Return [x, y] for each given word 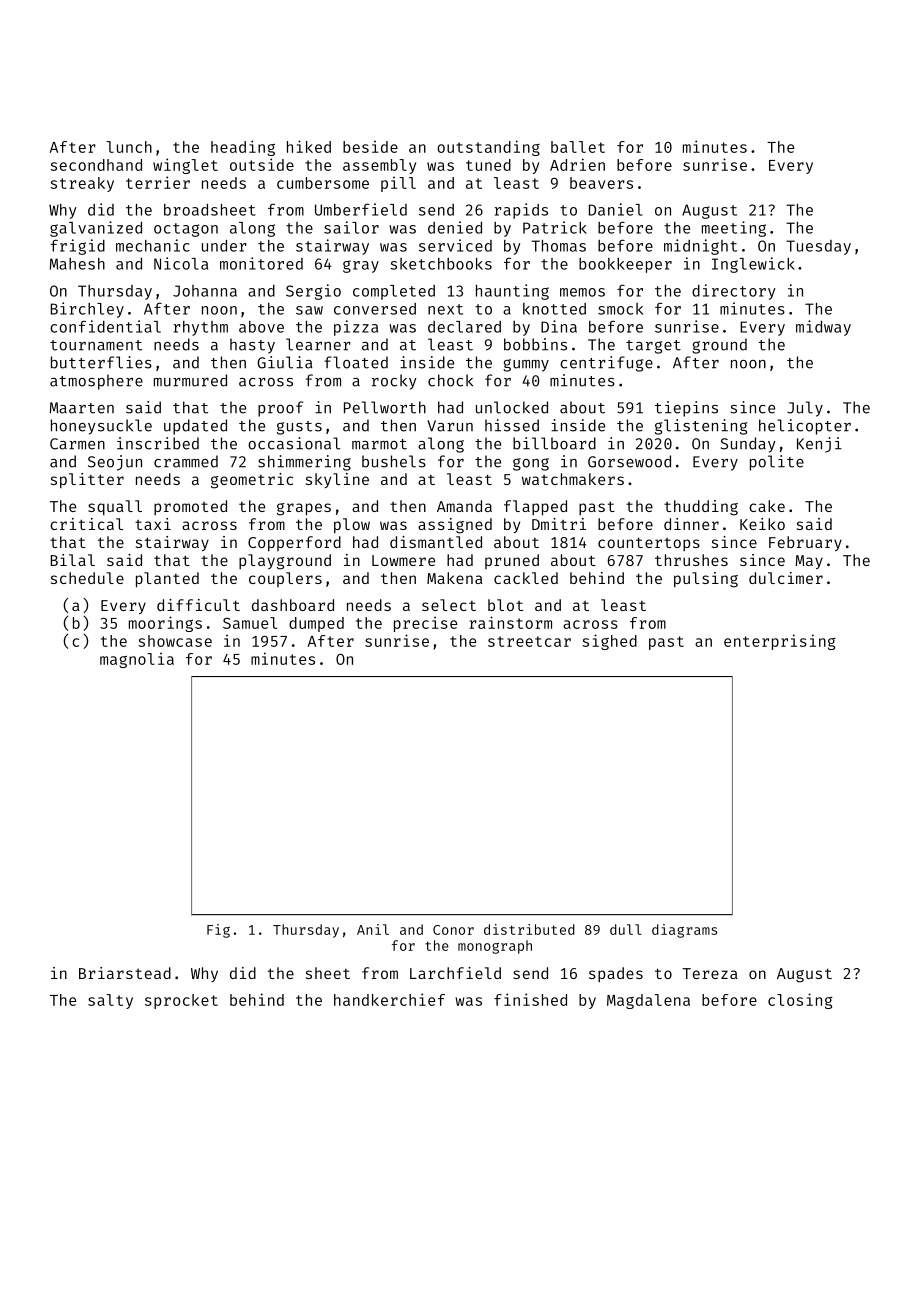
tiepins [686, 409]
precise [425, 624]
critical [86, 524]
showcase [175, 641]
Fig [218, 931]
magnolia [137, 660]
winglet [185, 166]
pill [398, 184]
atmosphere [96, 382]
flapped [535, 508]
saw [309, 310]
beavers [601, 183]
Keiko [762, 524]
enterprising [780, 642]
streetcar [529, 641]
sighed [609, 642]
